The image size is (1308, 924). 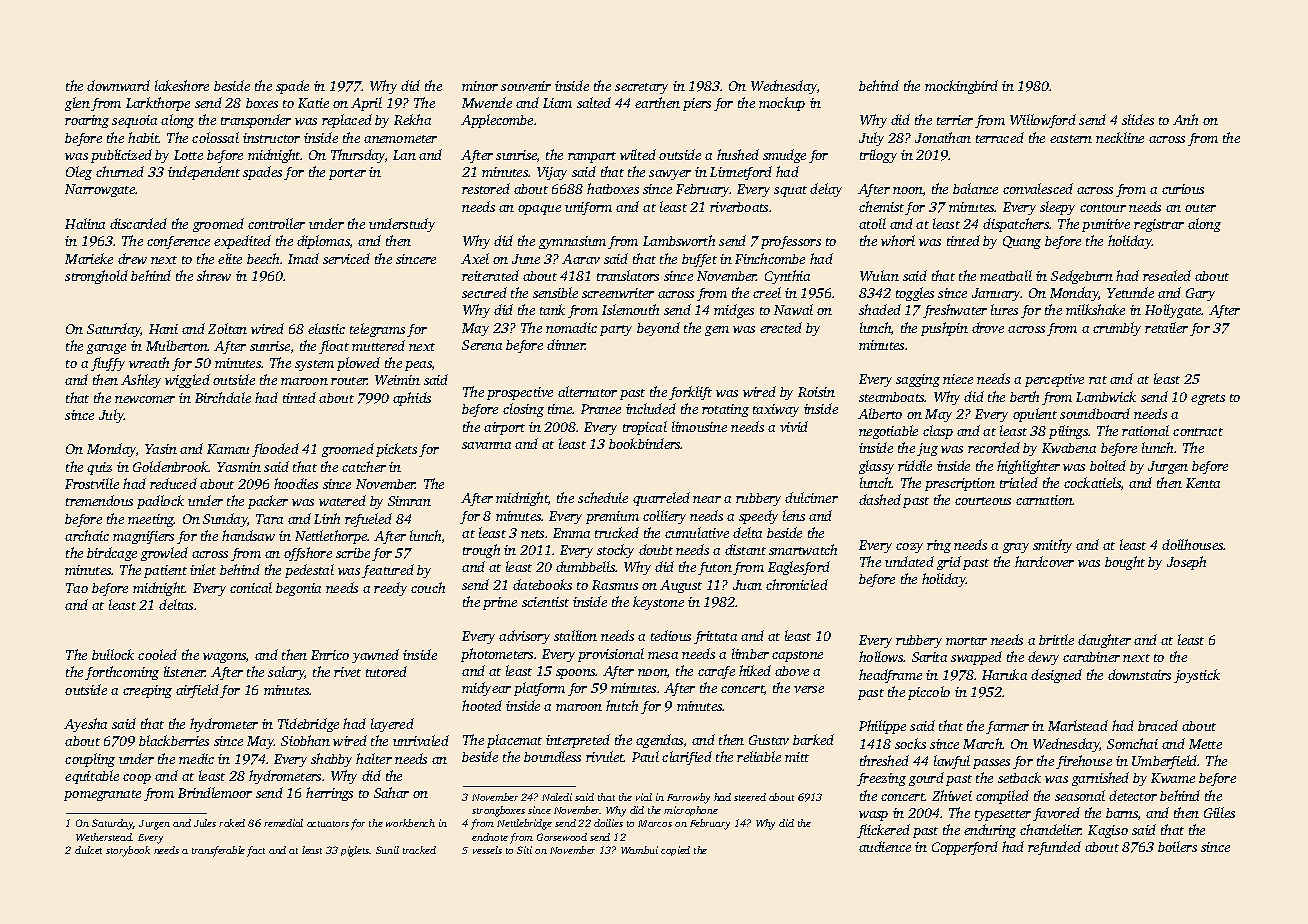 I want to click on padlock, so click(x=160, y=502).
